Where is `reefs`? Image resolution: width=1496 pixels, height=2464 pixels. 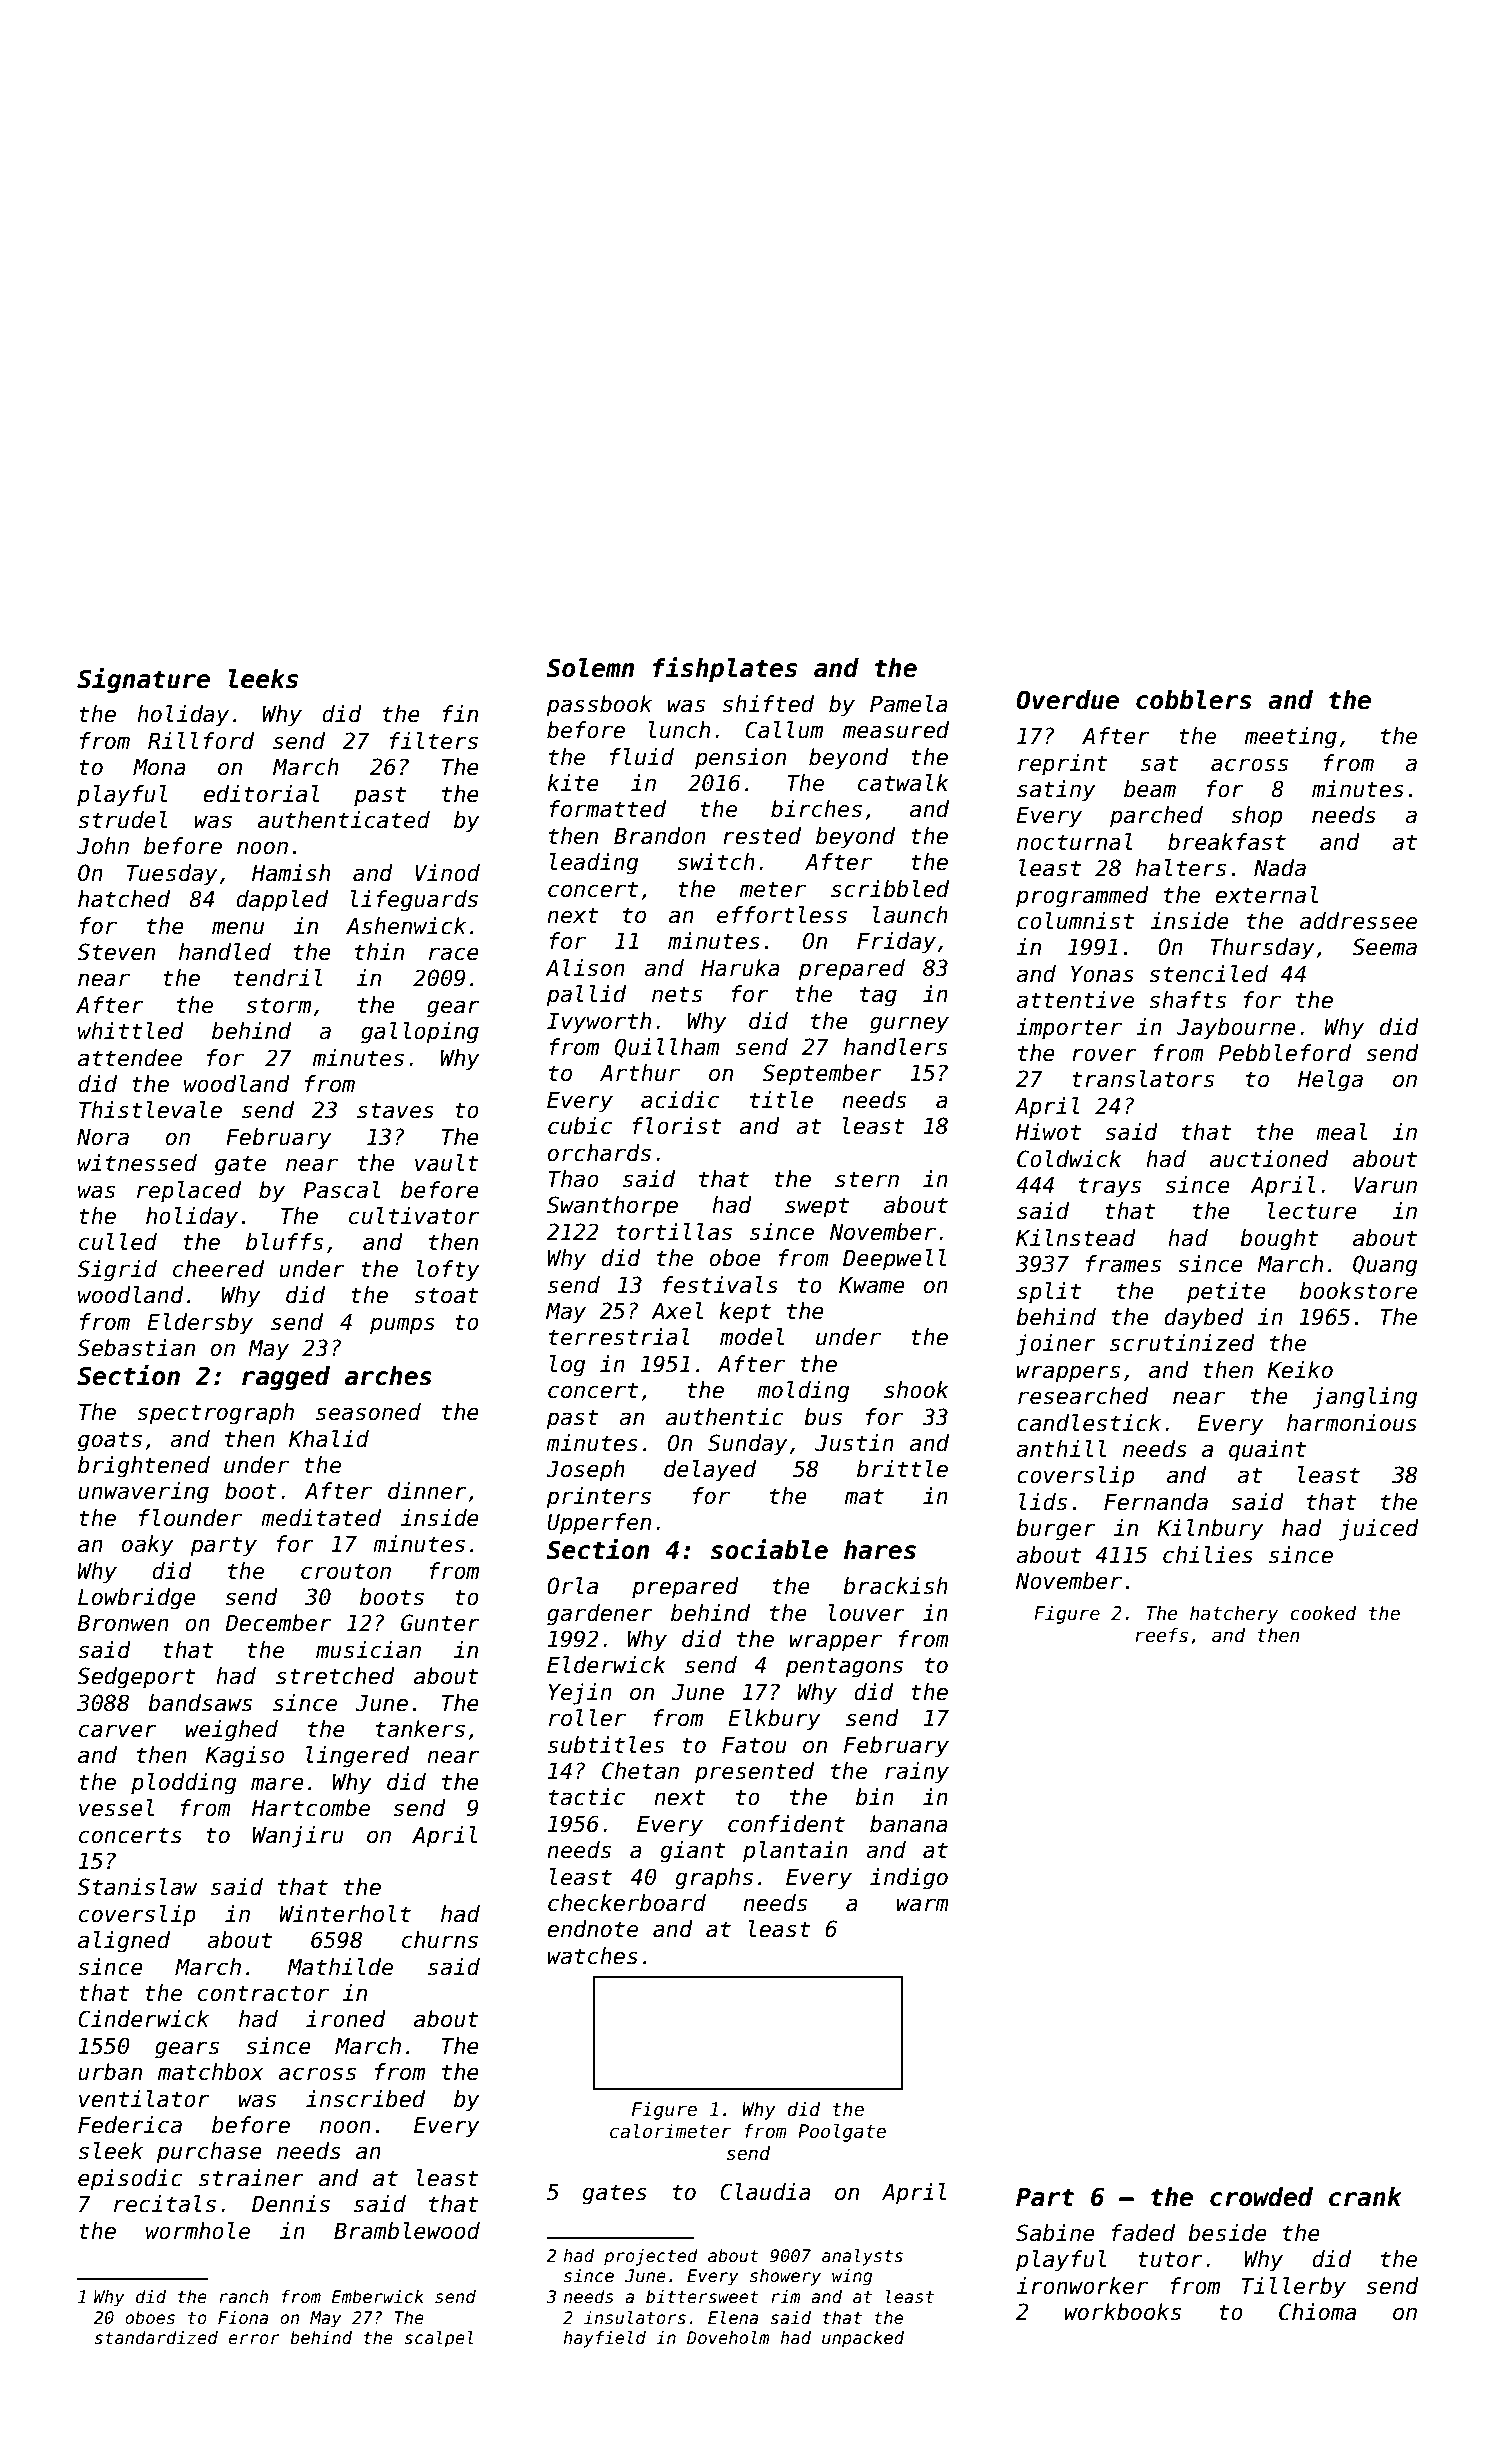
reefs is located at coordinates (1161, 1635).
